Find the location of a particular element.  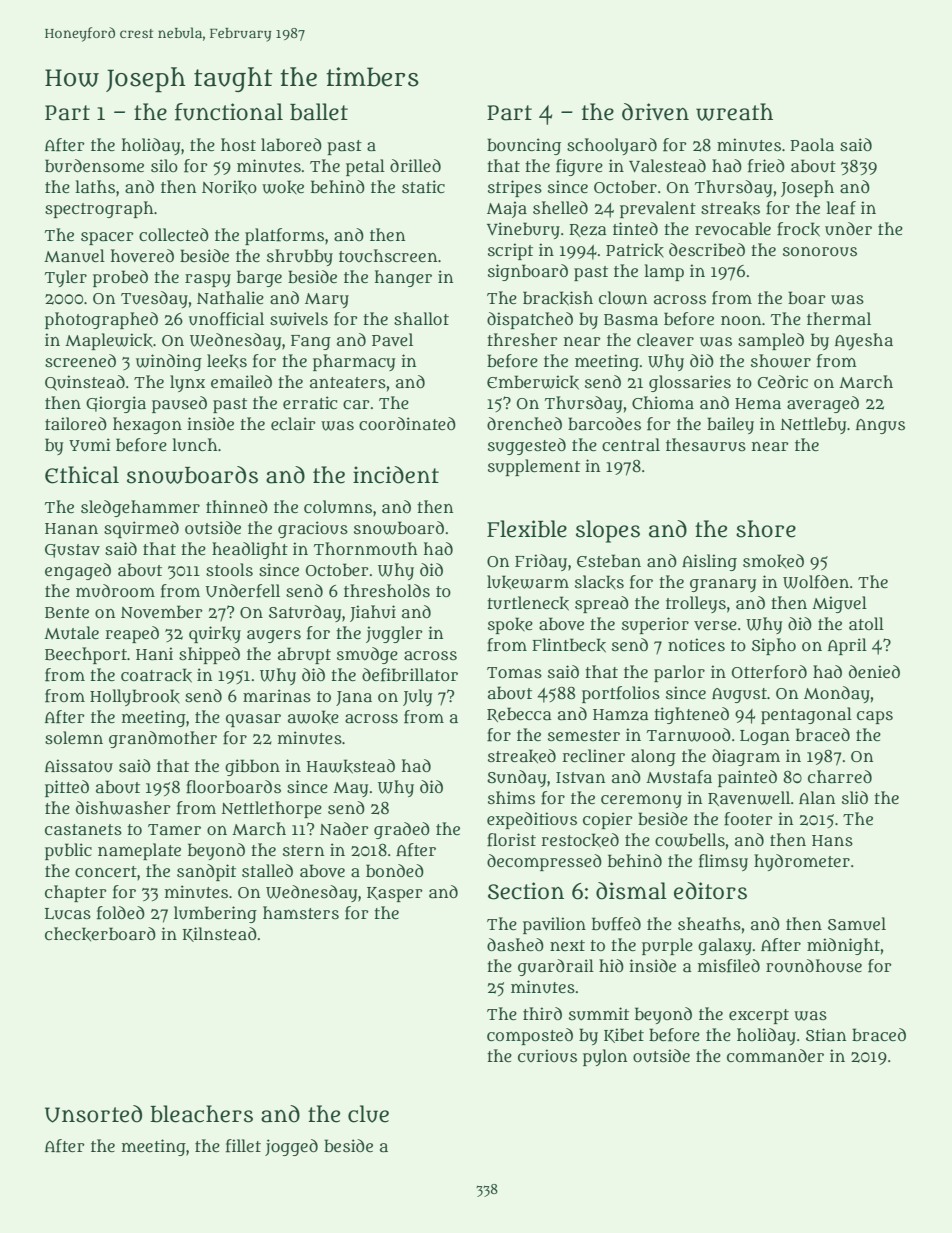

Patrick is located at coordinates (635, 250).
